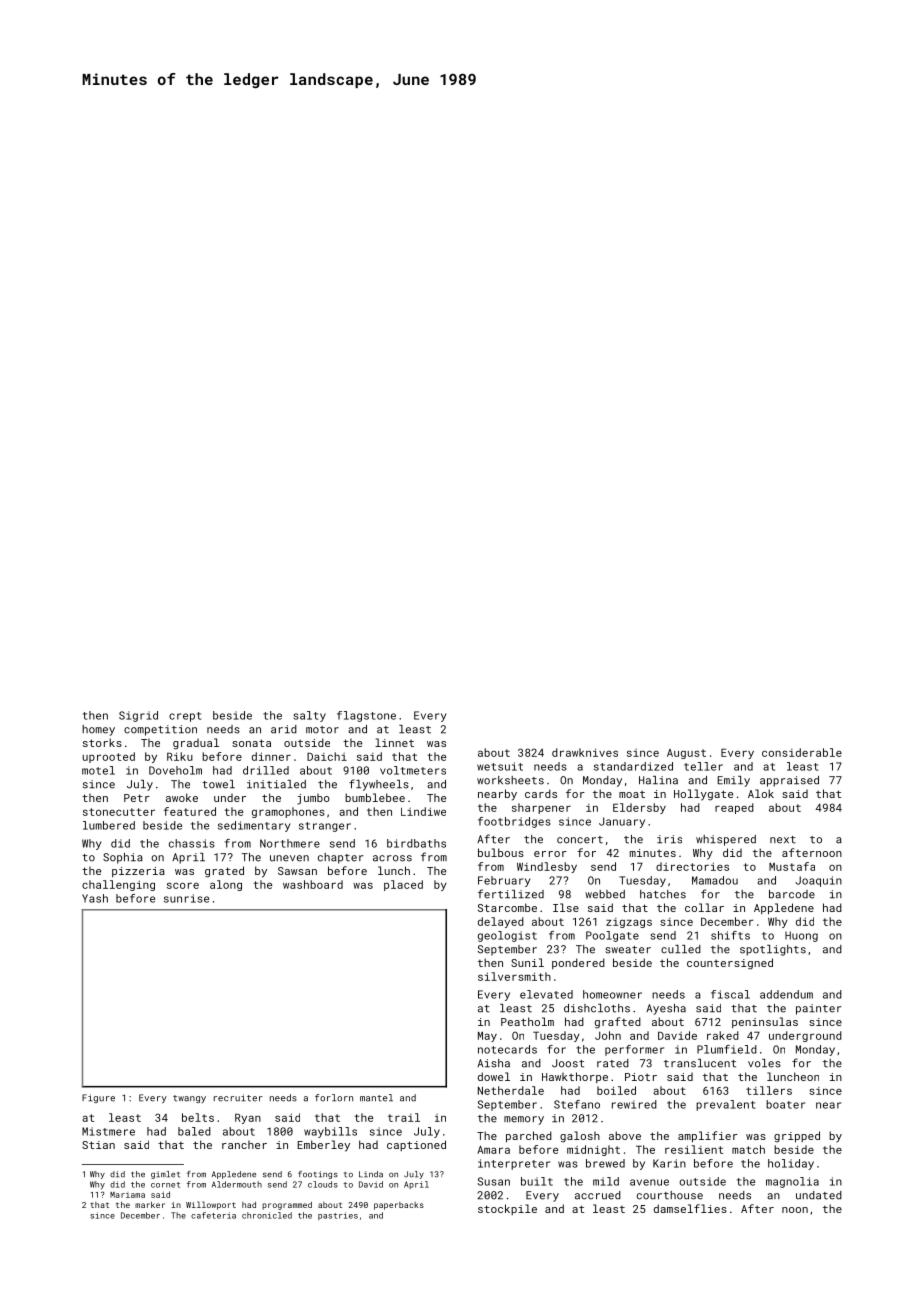 The width and height of the document is (924, 1308). What do you see at coordinates (108, 1131) in the document?
I see `Mistmere` at bounding box center [108, 1131].
